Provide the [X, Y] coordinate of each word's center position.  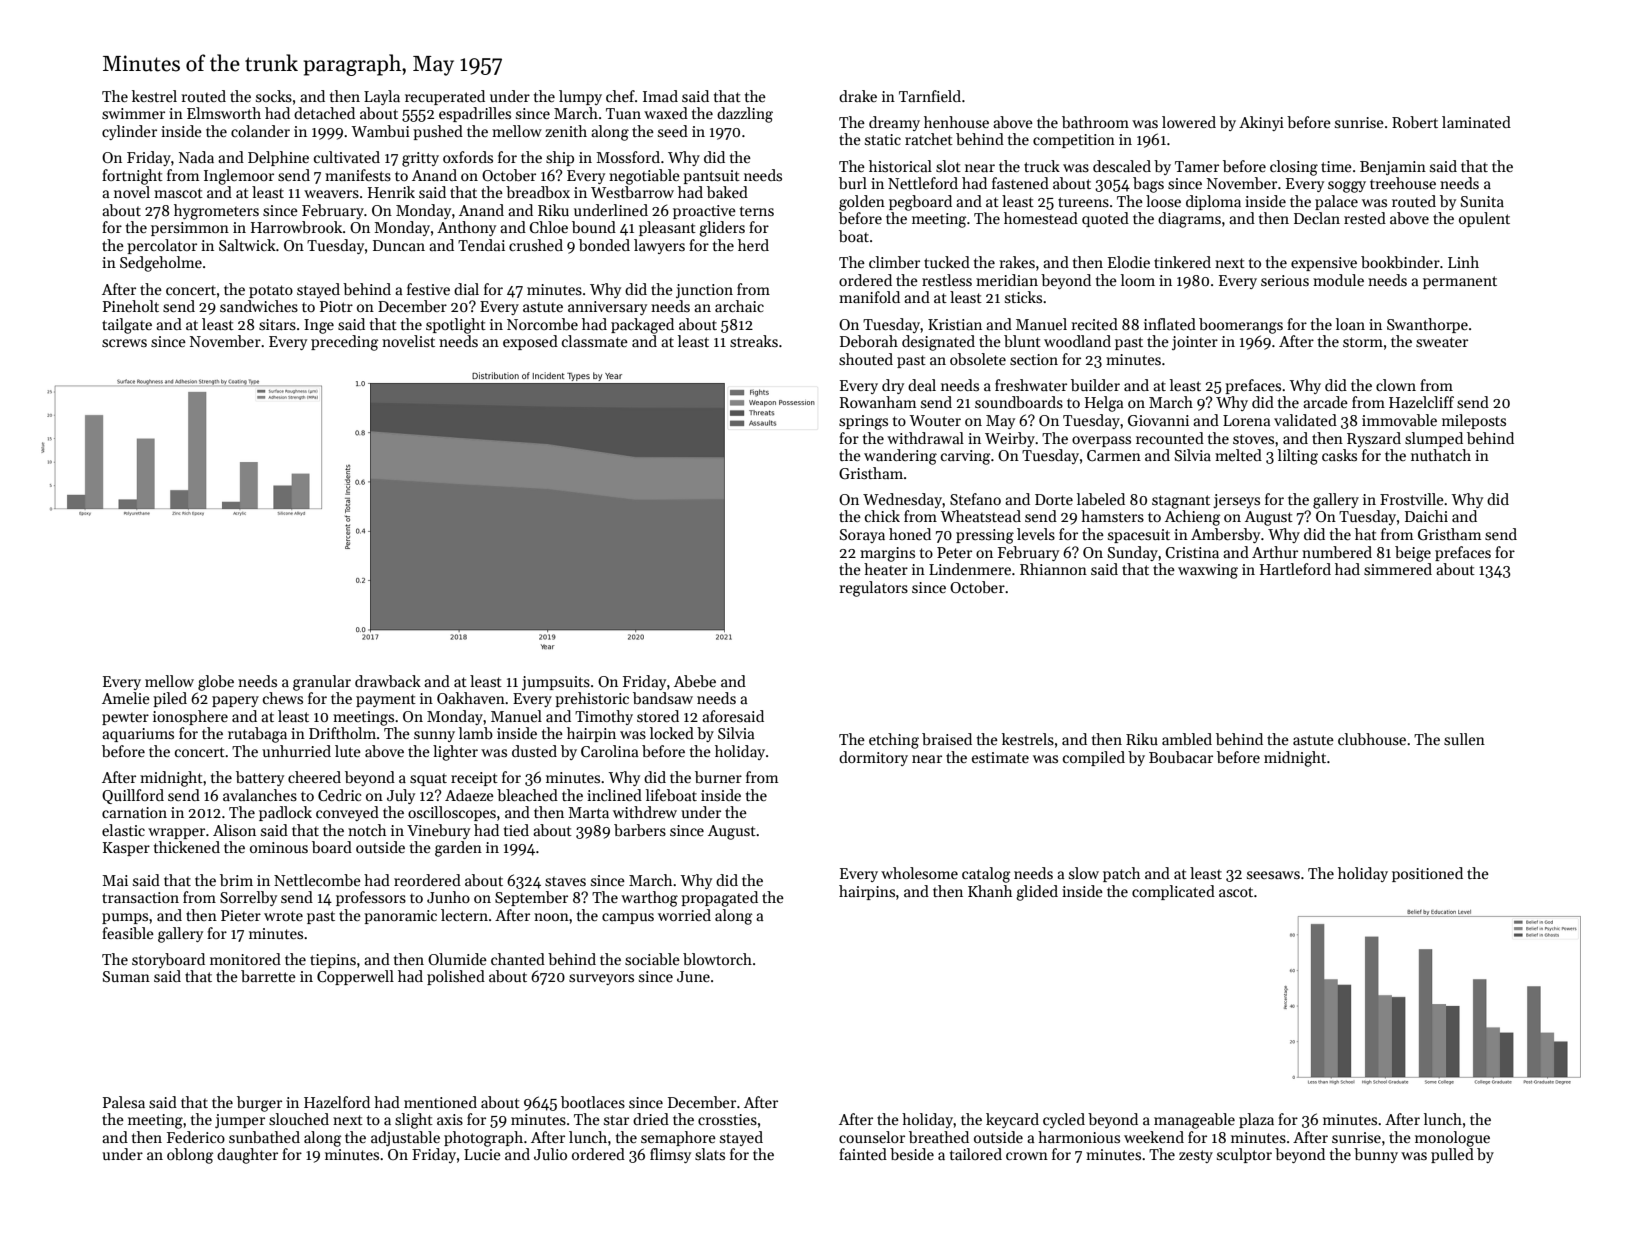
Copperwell [355, 977]
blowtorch [717, 959]
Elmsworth [224, 113]
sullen [1464, 739]
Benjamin [1393, 168]
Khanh [990, 891]
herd [753, 245]
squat [428, 780]
